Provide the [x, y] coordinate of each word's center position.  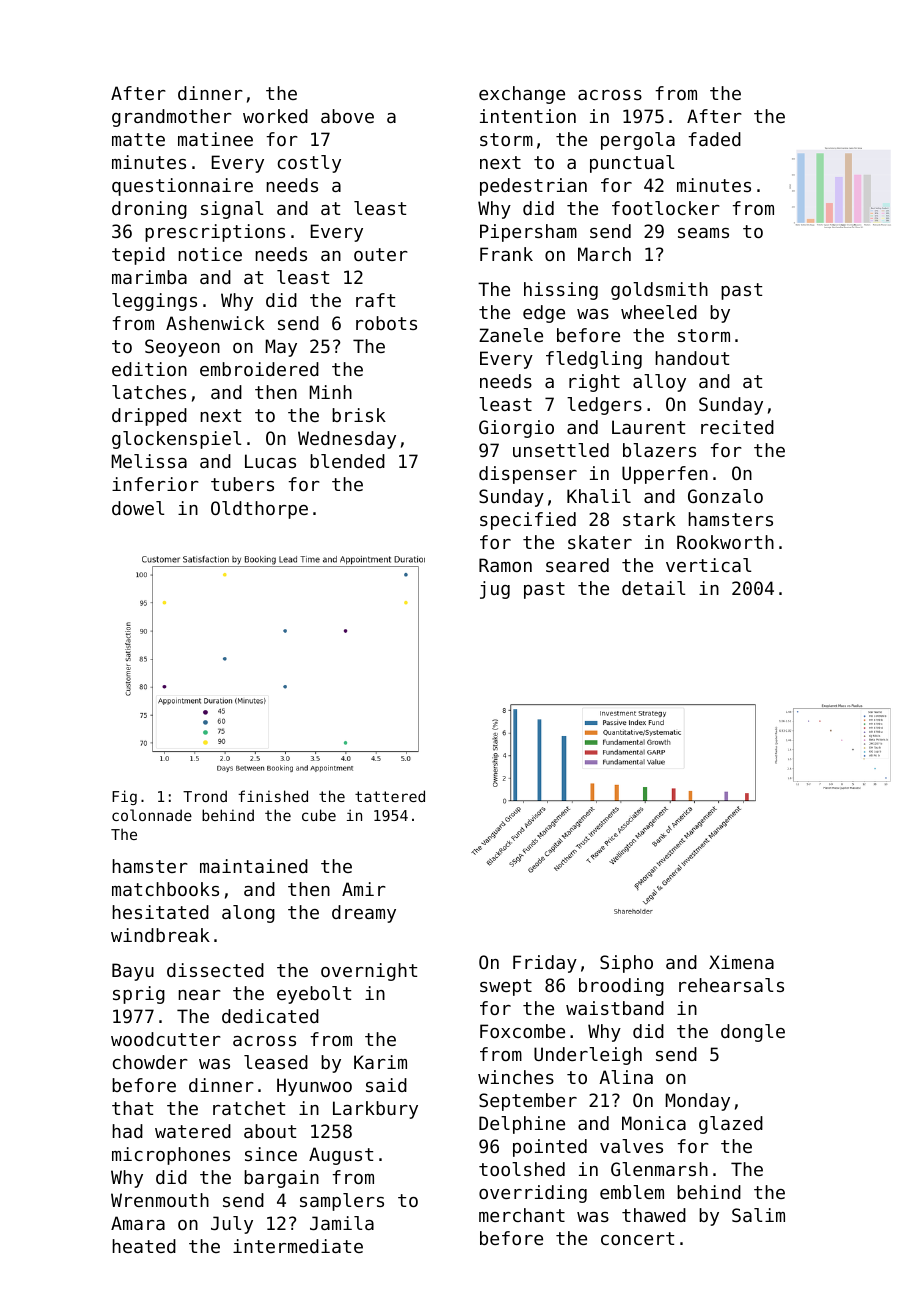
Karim [380, 1062]
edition [149, 369]
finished [273, 796]
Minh [331, 392]
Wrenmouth [160, 1200]
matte [138, 139]
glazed [731, 1125]
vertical [708, 565]
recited [737, 427]
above [347, 116]
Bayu [133, 972]
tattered [390, 796]
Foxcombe [522, 1031]
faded [714, 139]
